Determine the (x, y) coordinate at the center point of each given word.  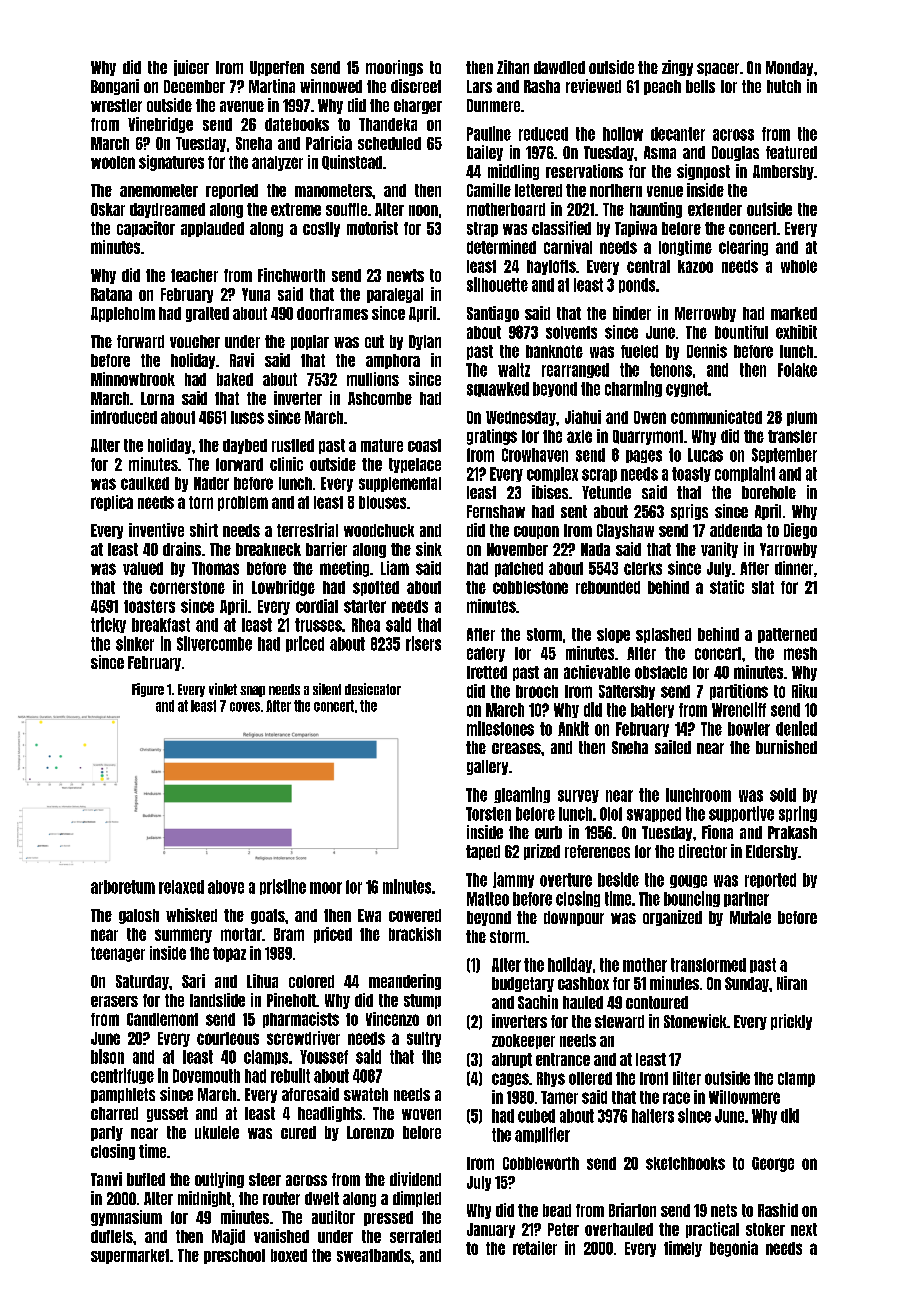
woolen (113, 162)
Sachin (538, 1002)
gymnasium (126, 1218)
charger (418, 106)
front (654, 1078)
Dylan (425, 342)
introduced (124, 417)
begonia (734, 1249)
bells (700, 86)
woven (421, 1114)
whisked (191, 915)
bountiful (741, 332)
